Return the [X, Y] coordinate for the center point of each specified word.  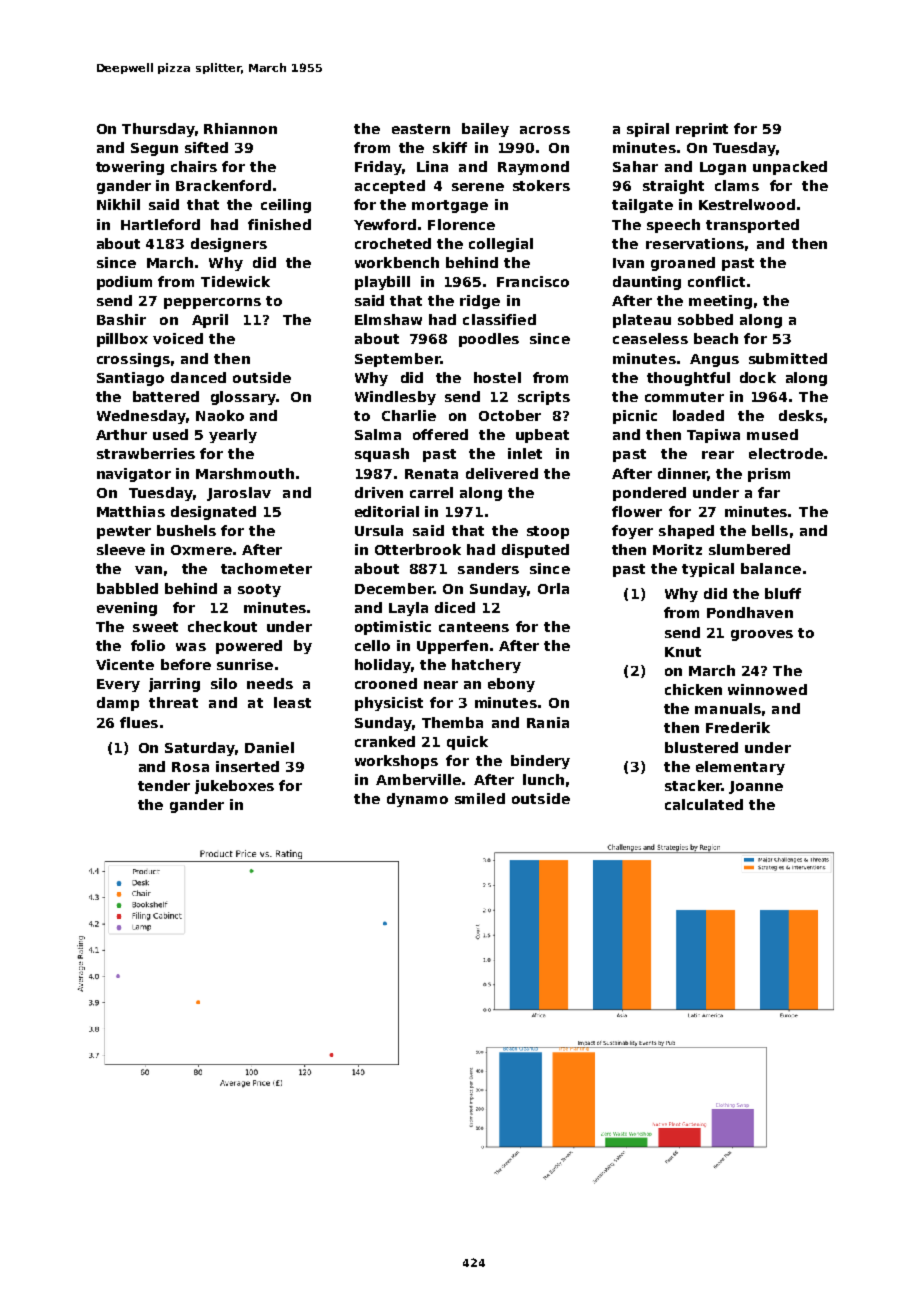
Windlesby [395, 398]
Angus [714, 360]
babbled [127, 588]
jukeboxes [234, 787]
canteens [474, 627]
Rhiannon [240, 128]
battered [166, 396]
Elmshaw [388, 319]
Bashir [121, 319]
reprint [702, 130]
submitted [788, 358]
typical [708, 570]
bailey [485, 130]
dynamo [417, 800]
